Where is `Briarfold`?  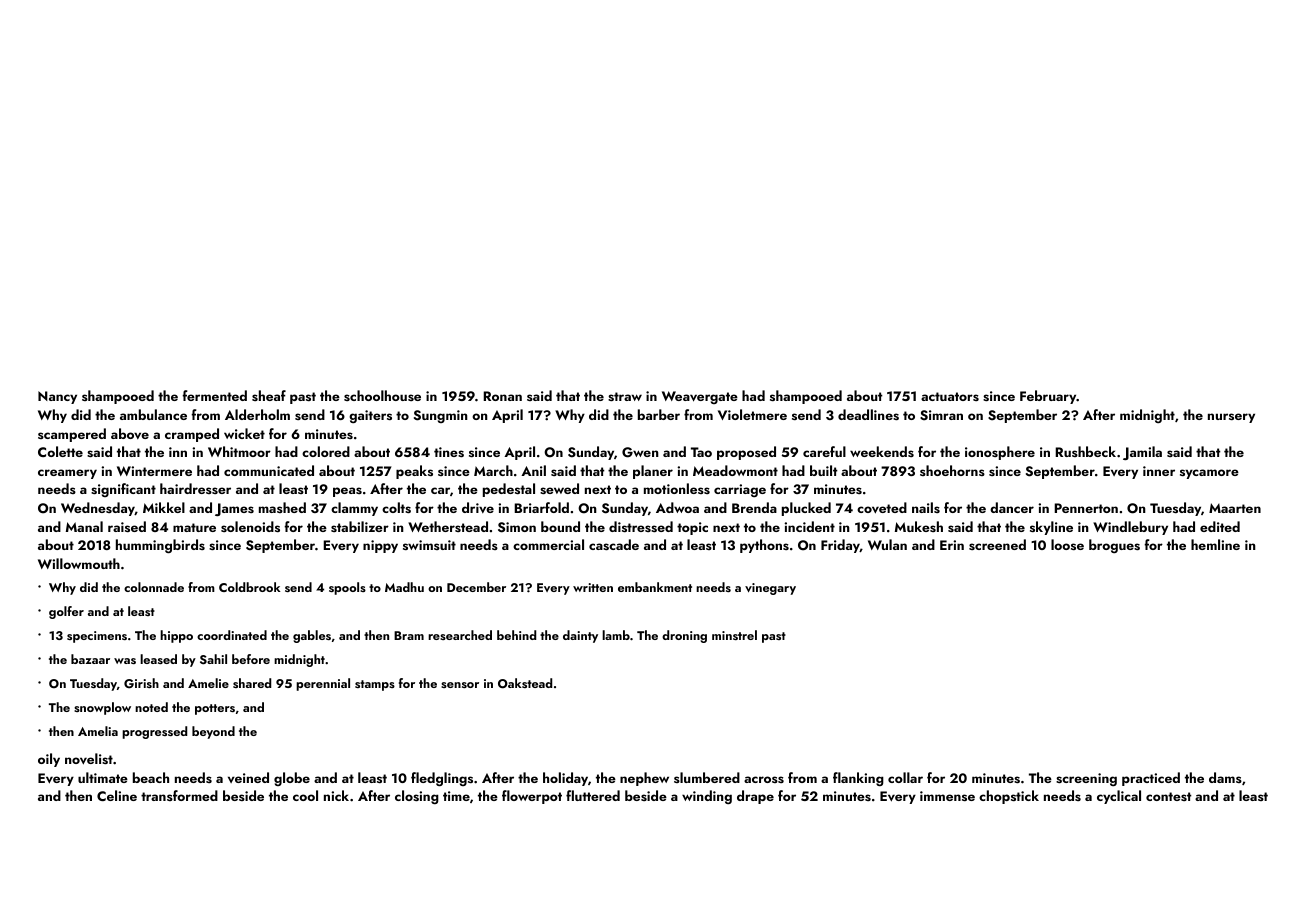
Briarfold is located at coordinates (541, 507).
